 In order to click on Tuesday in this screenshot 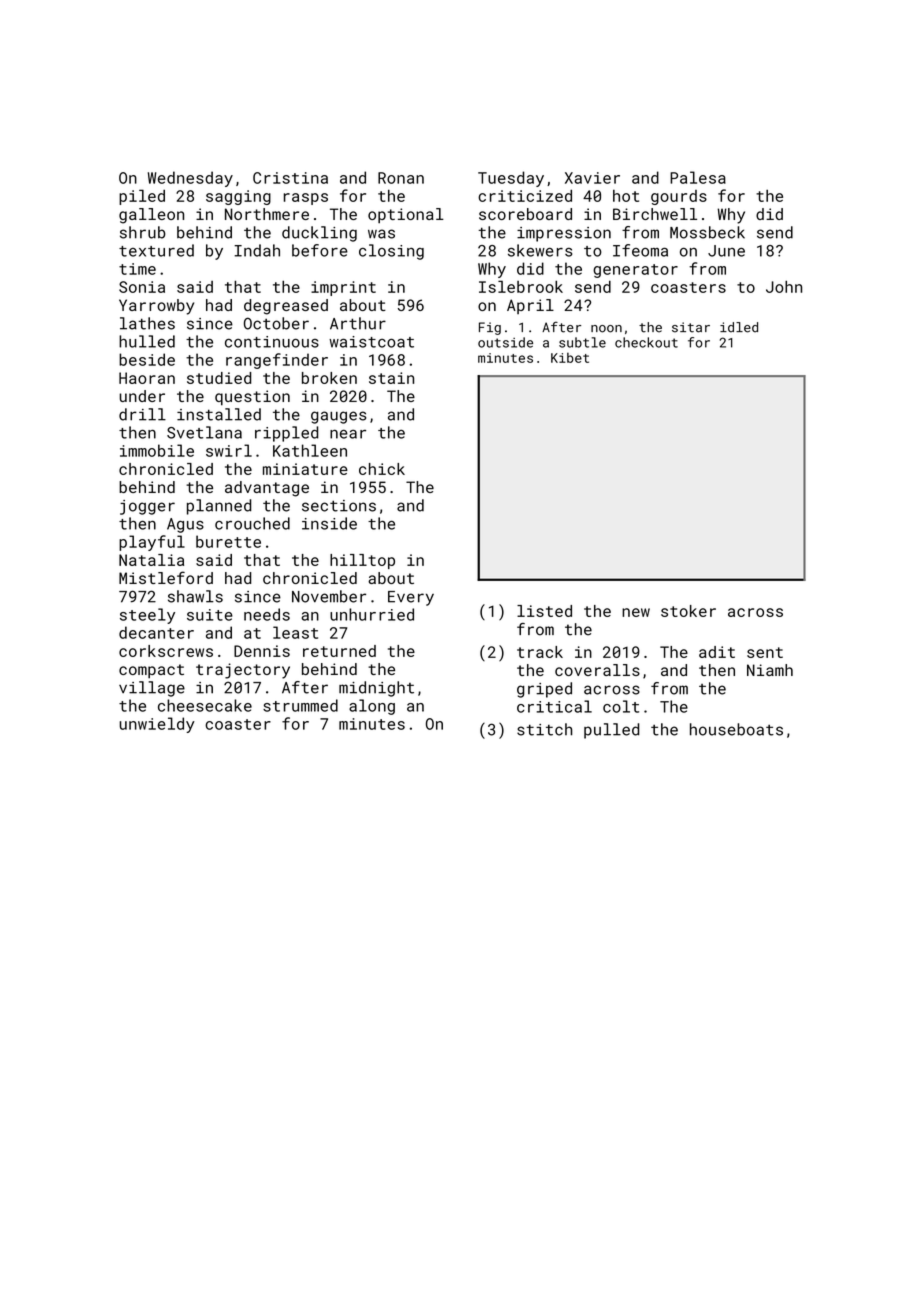, I will do `click(511, 179)`.
